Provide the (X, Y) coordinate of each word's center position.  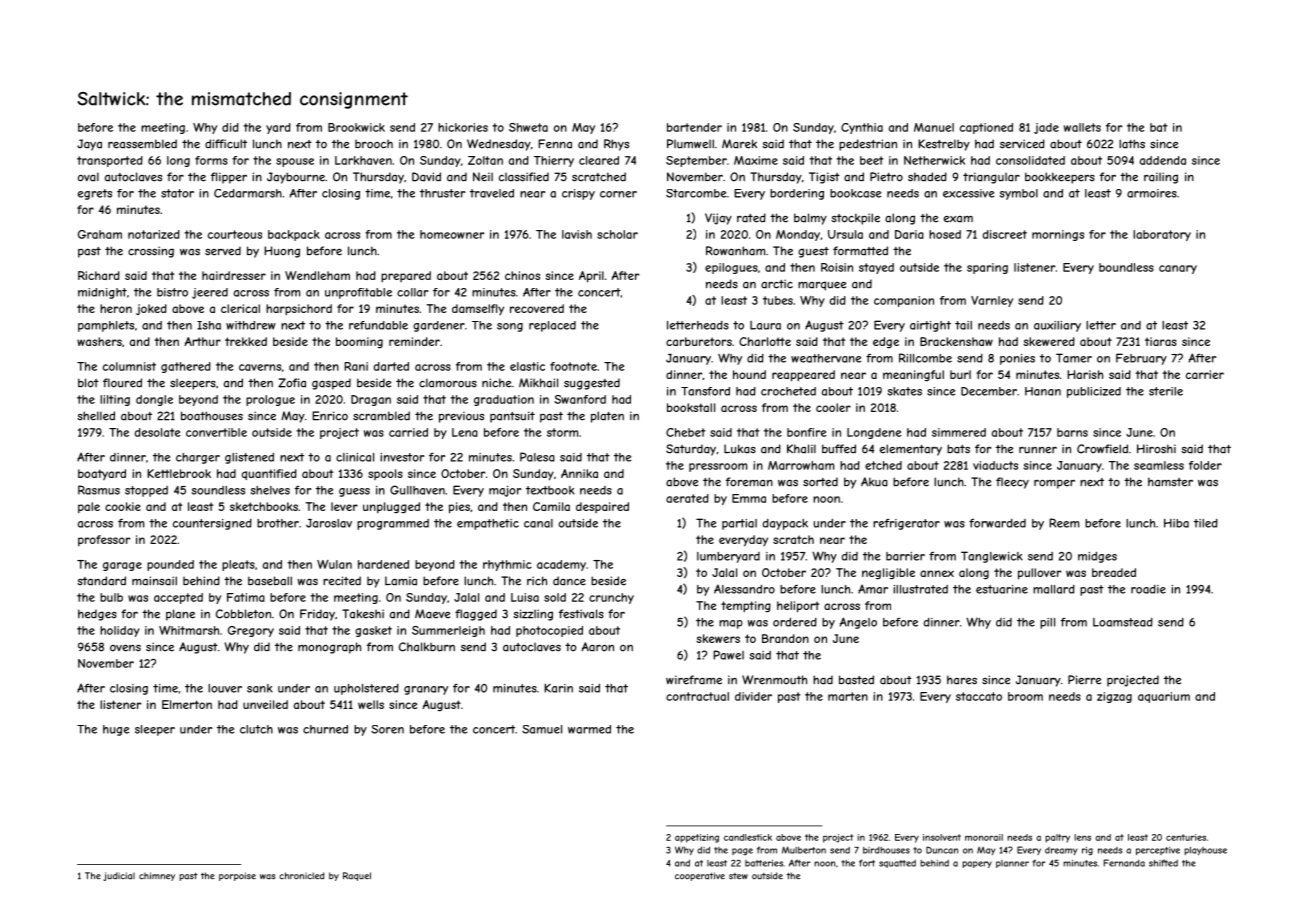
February (1141, 359)
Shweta (528, 127)
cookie (123, 506)
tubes (778, 300)
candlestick (748, 837)
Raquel (357, 876)
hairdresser (234, 275)
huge (116, 730)
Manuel (934, 127)
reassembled (142, 144)
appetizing (697, 838)
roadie (1148, 589)
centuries (1186, 837)
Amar (873, 589)
